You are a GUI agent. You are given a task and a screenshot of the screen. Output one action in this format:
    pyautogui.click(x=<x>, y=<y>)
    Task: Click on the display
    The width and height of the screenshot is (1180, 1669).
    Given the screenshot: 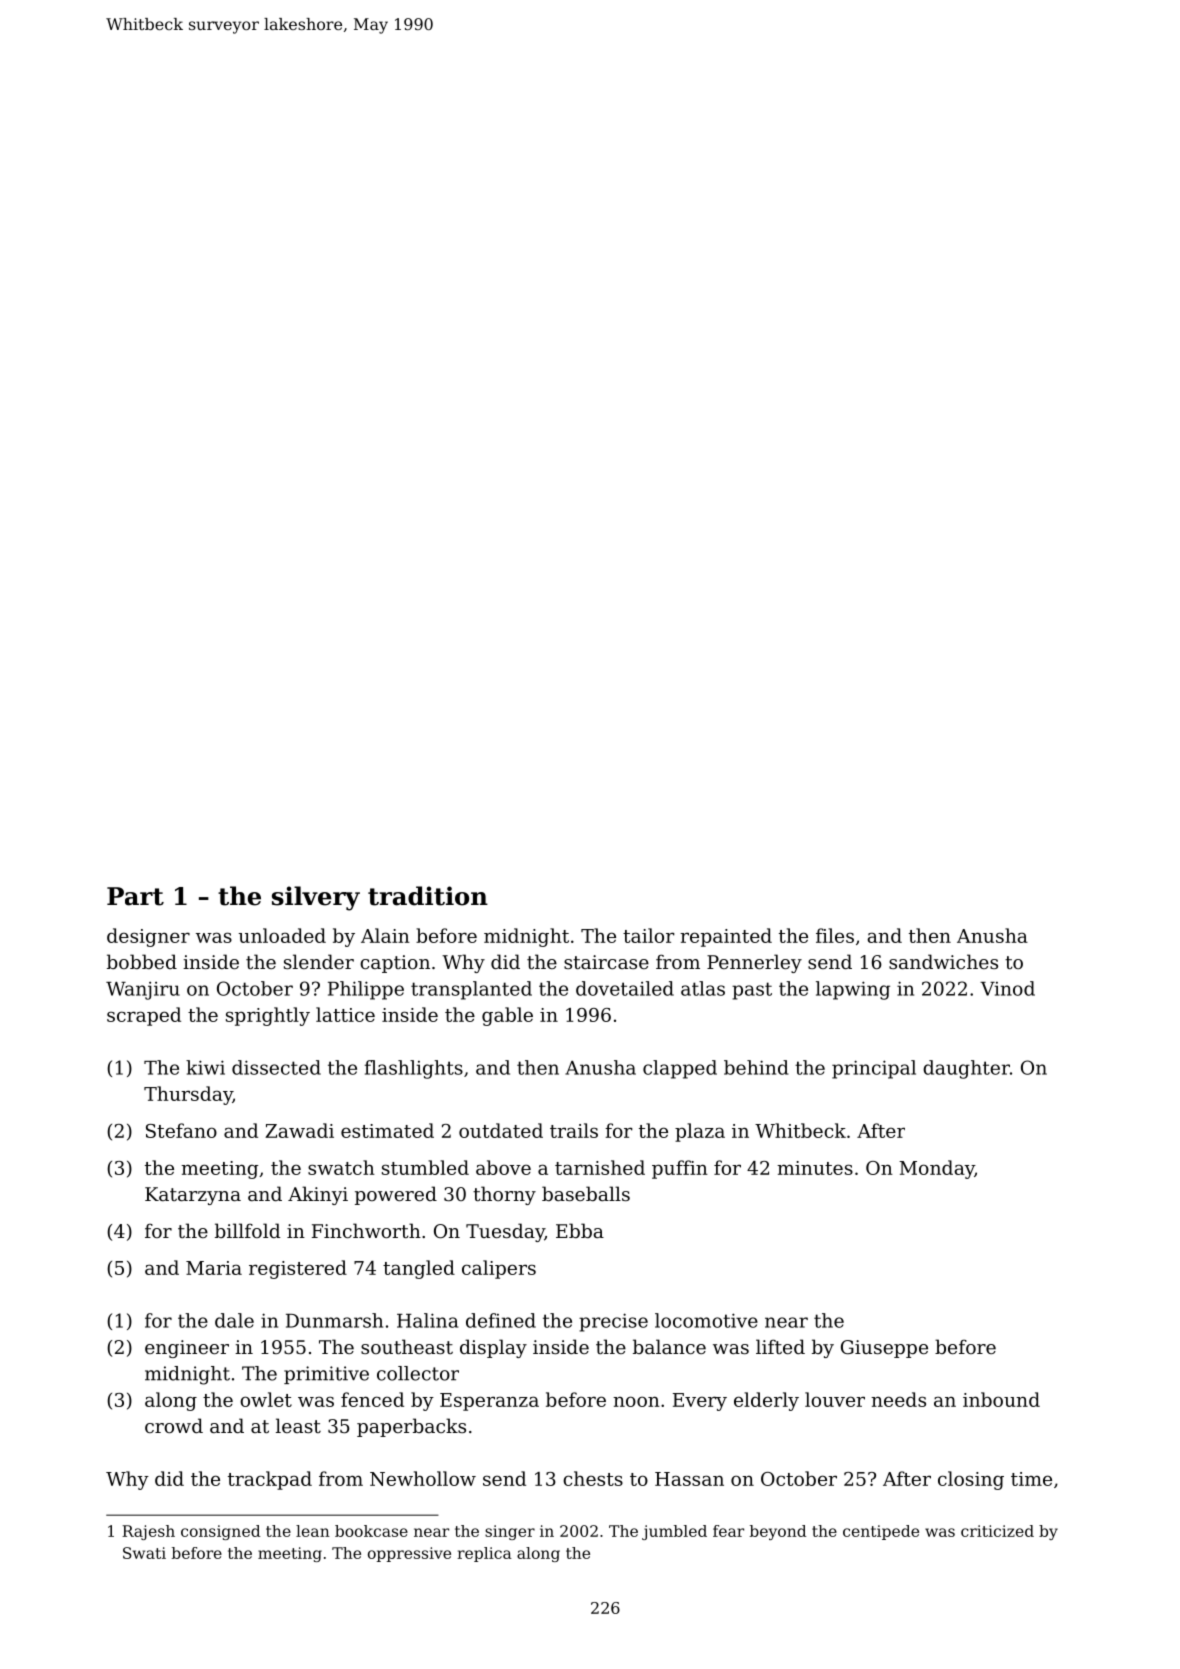 What is the action you would take?
    pyautogui.click(x=493, y=1348)
